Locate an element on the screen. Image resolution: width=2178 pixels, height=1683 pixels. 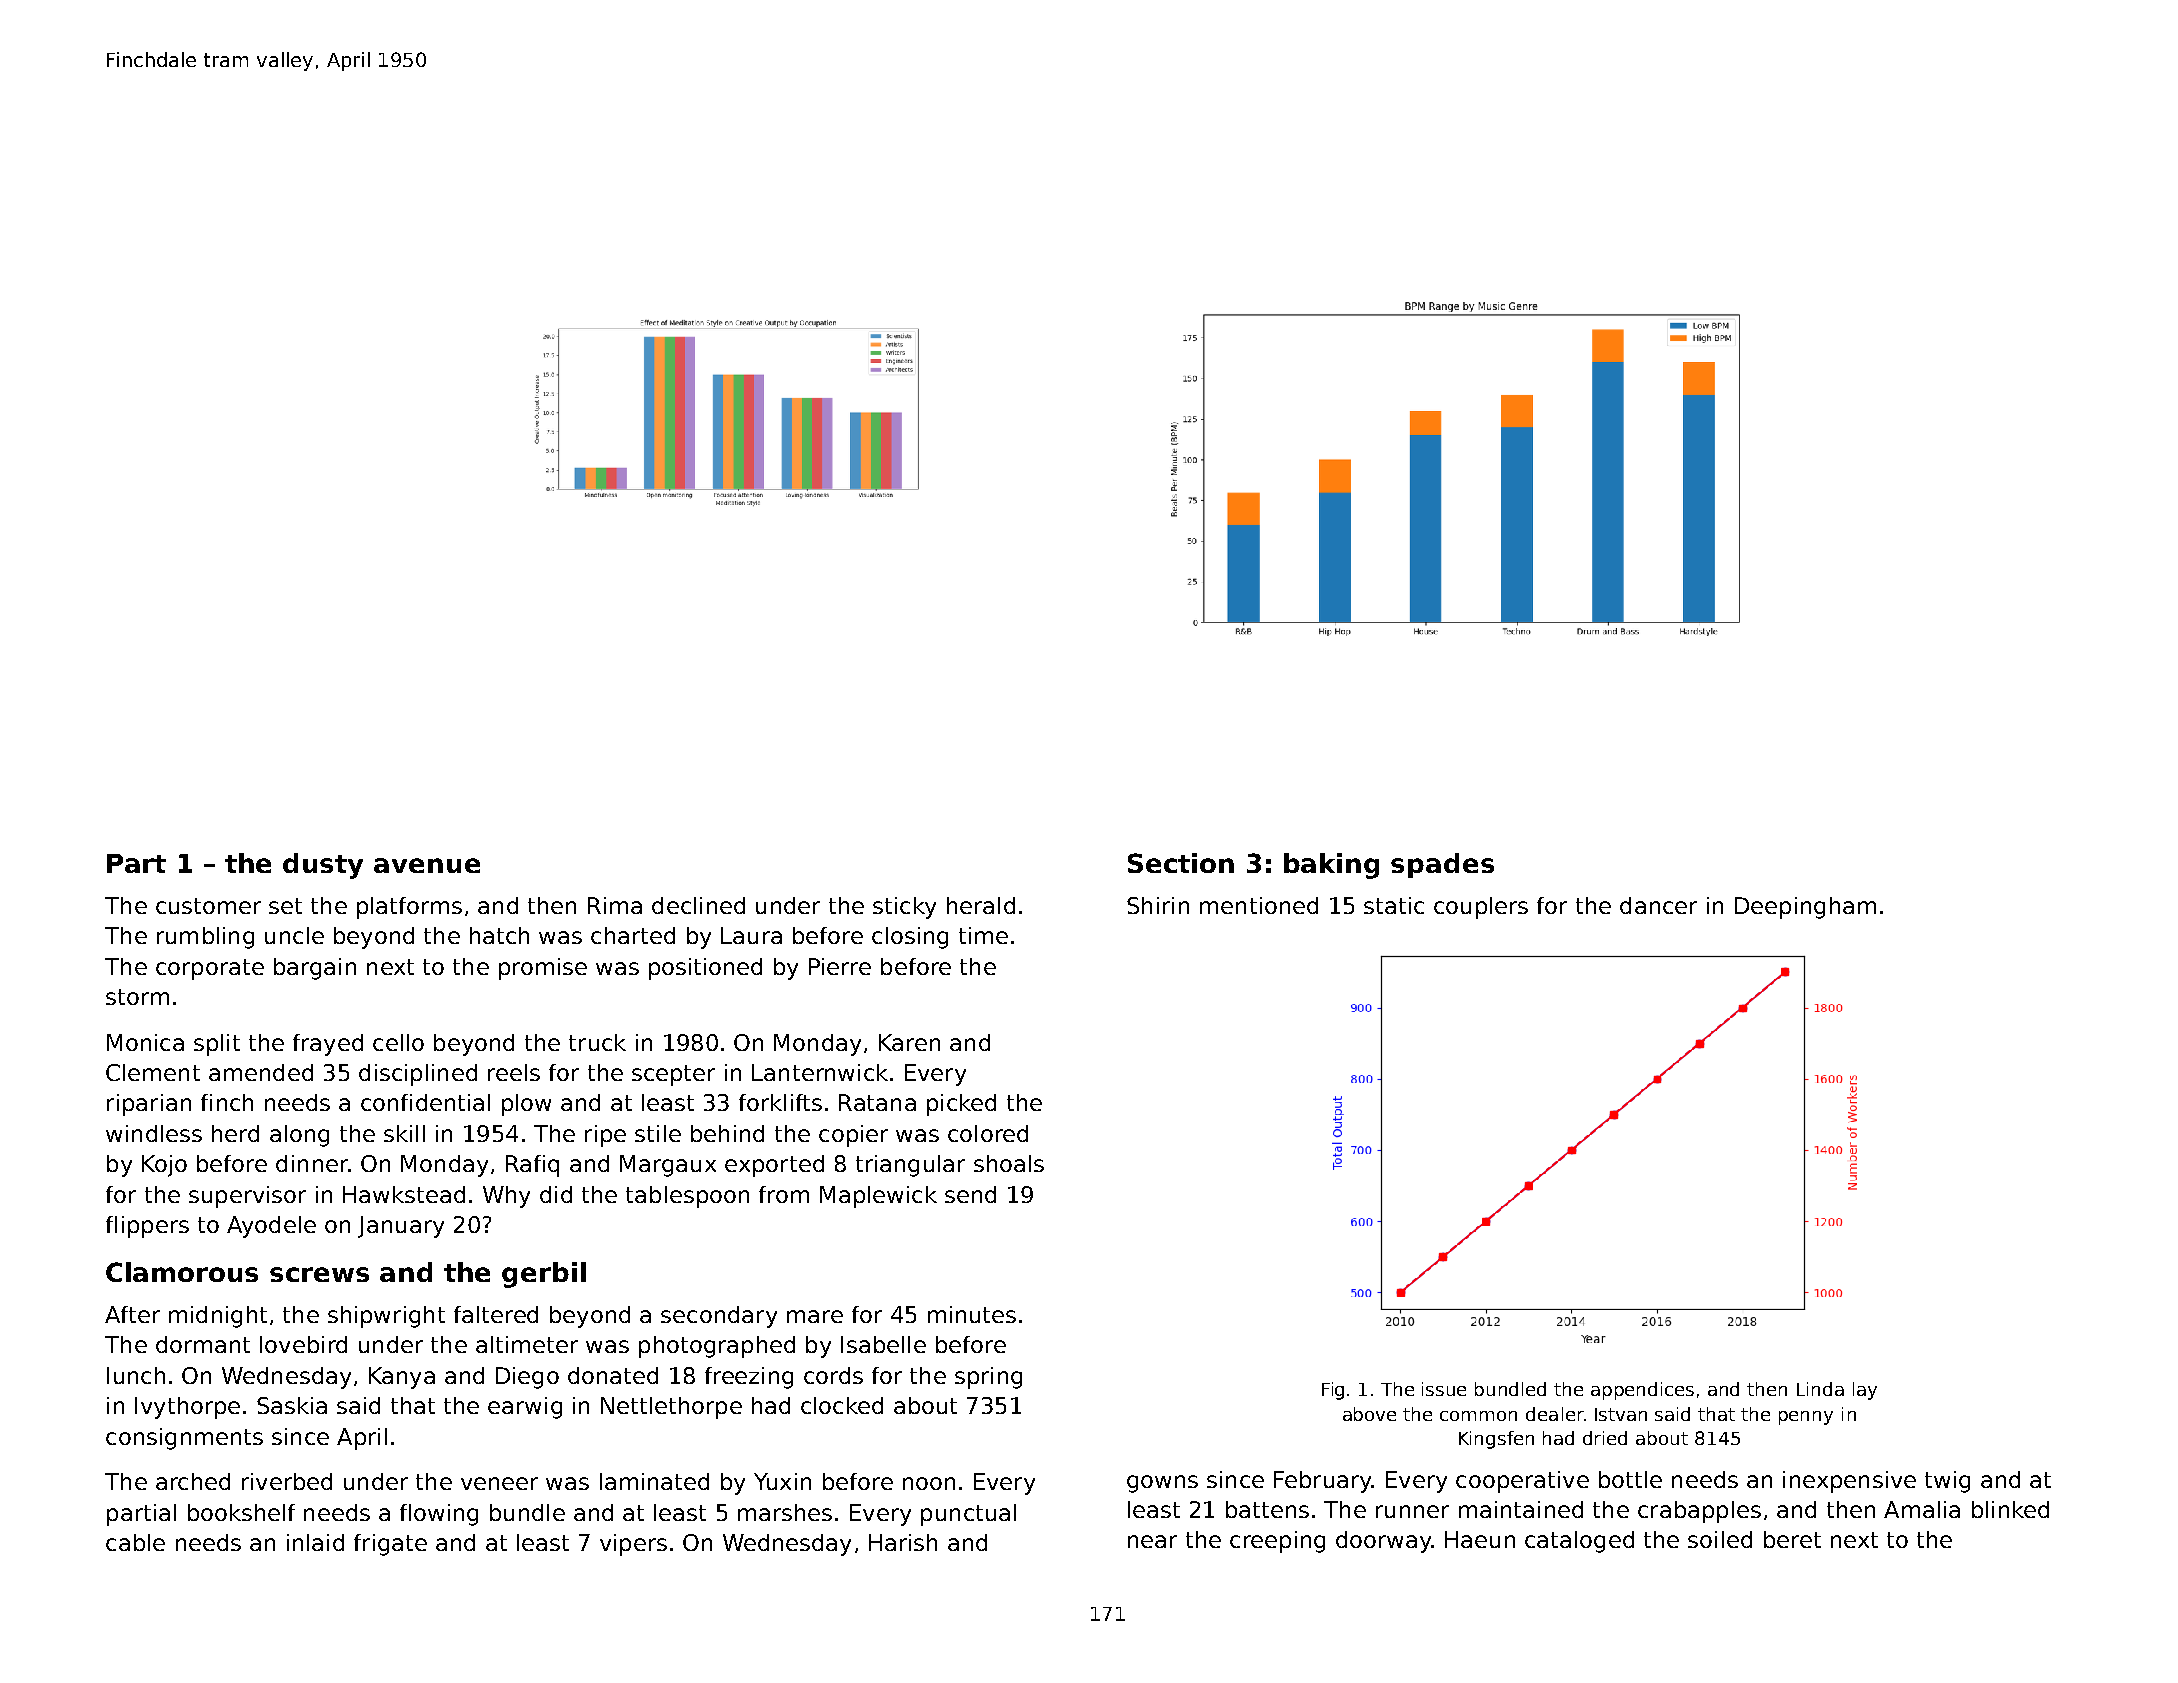
Deepingham is located at coordinates (1805, 908).
